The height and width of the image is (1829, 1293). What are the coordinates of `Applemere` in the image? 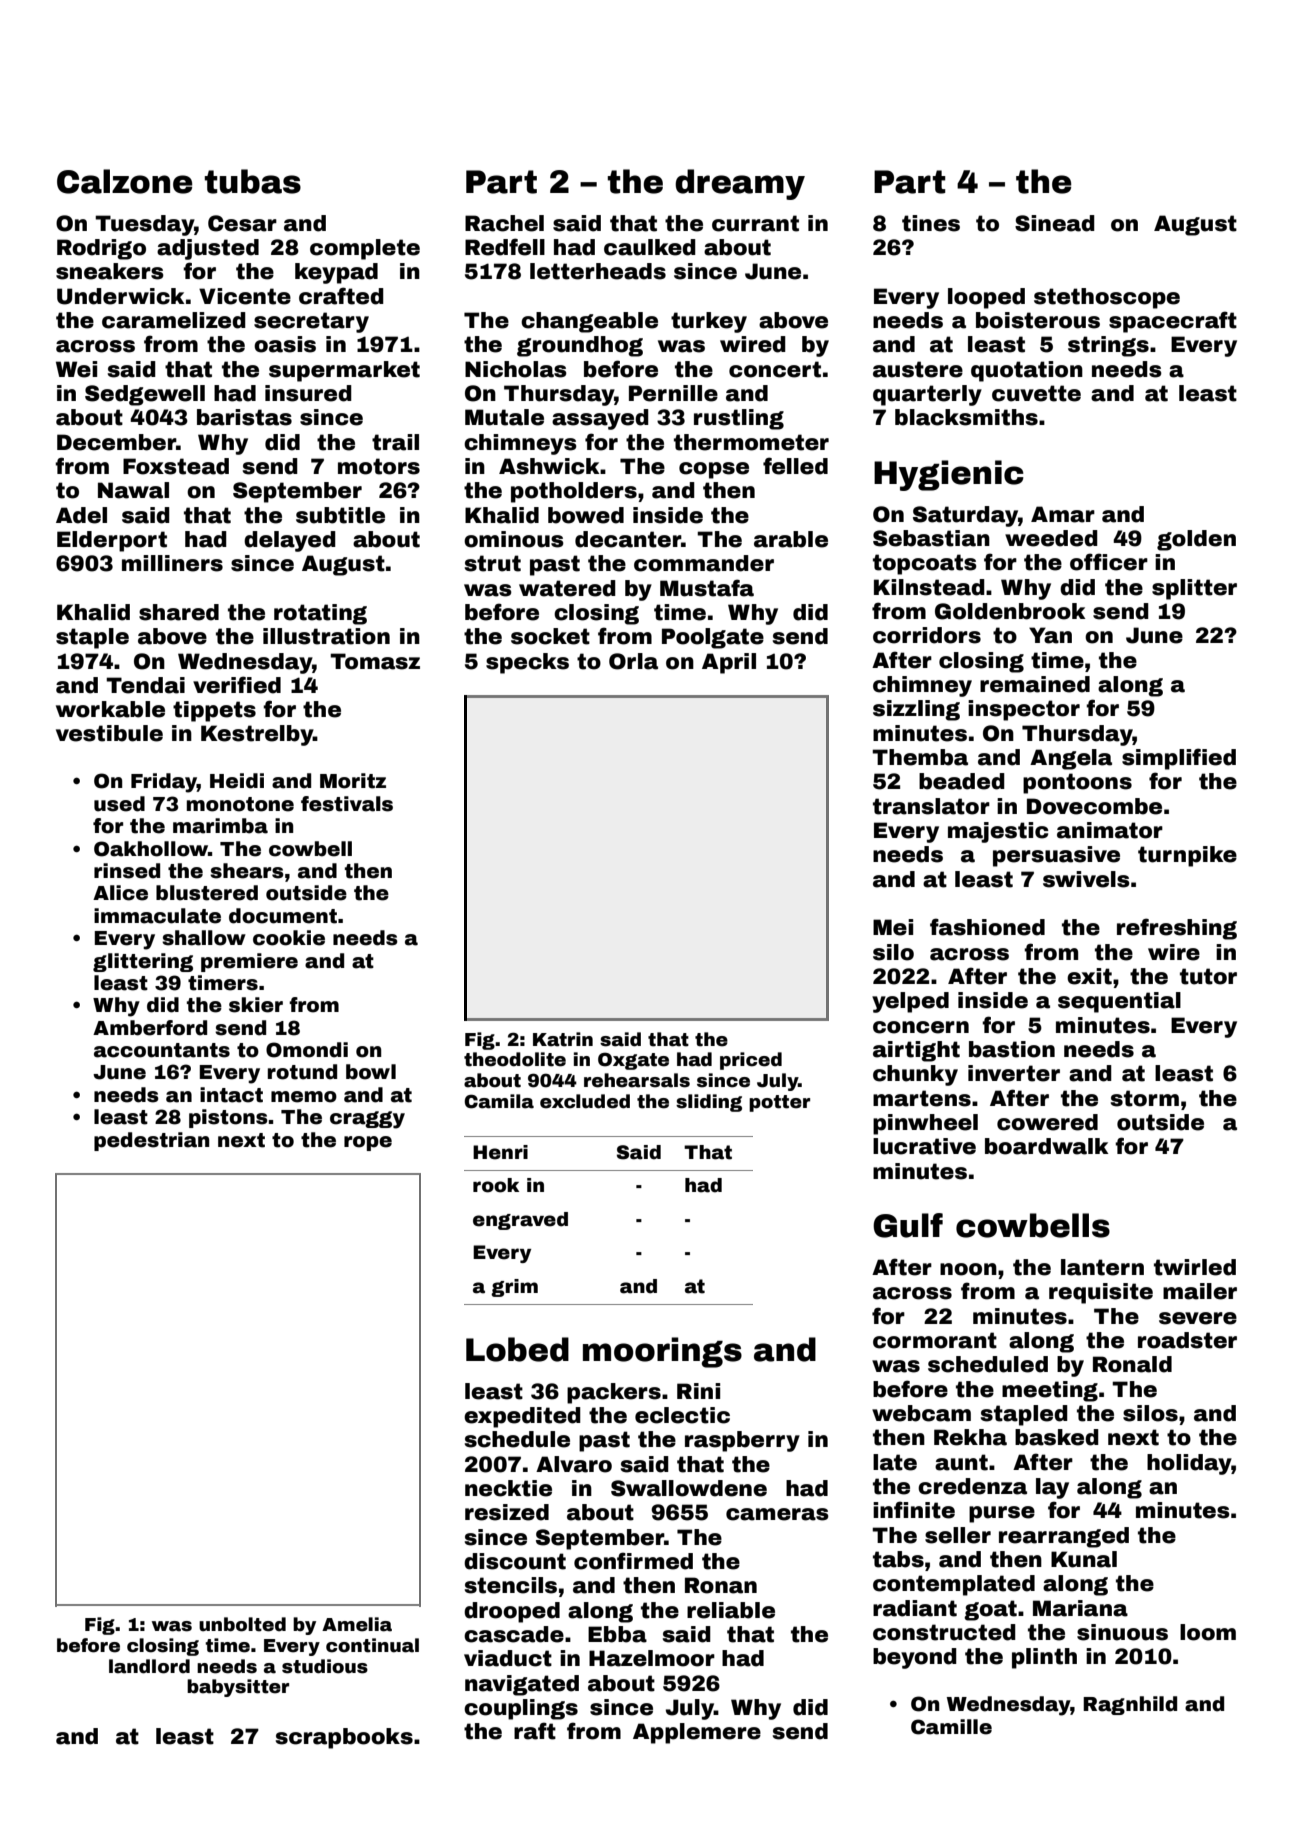 It's located at (697, 1733).
